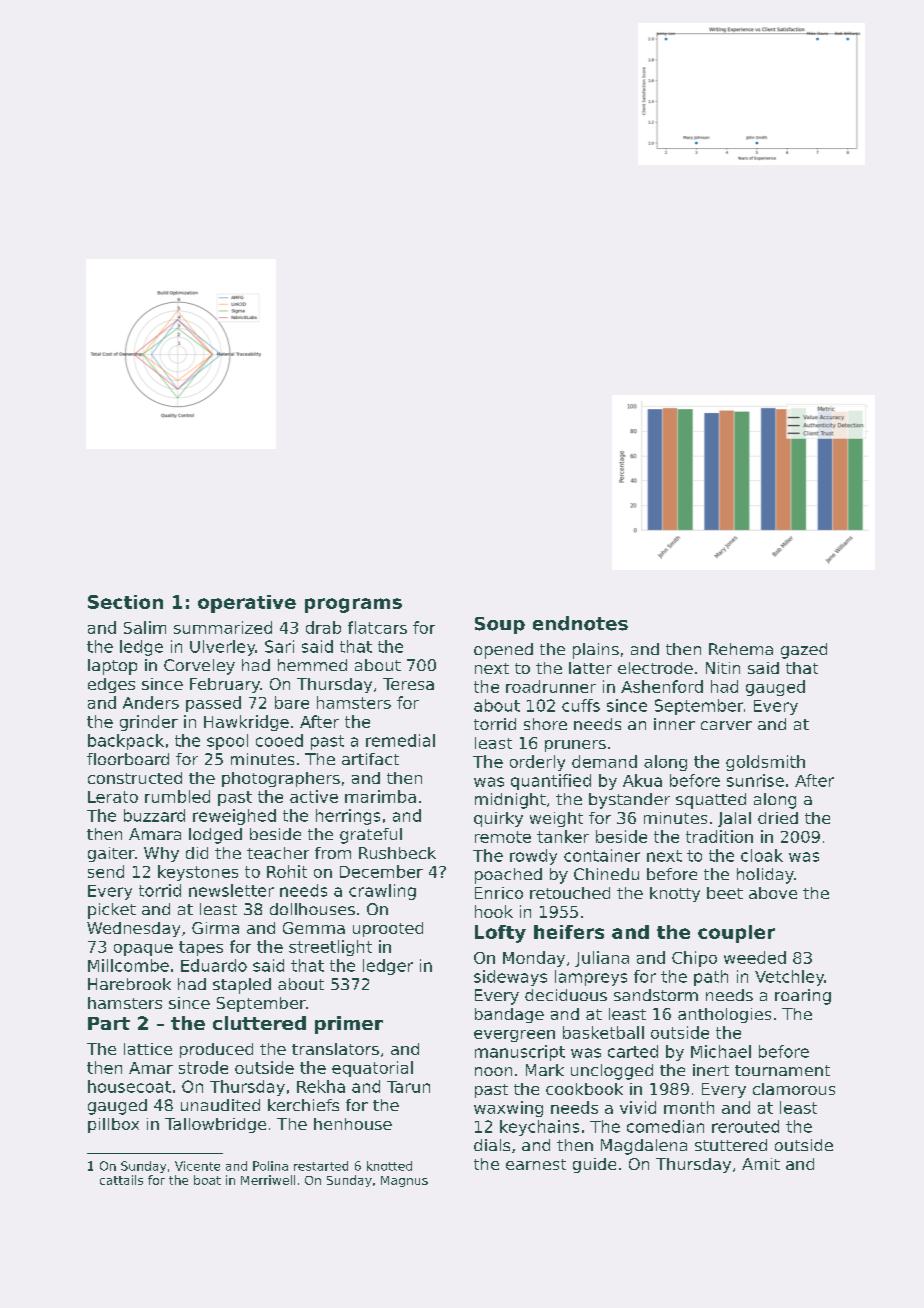  I want to click on bare, so click(292, 702).
